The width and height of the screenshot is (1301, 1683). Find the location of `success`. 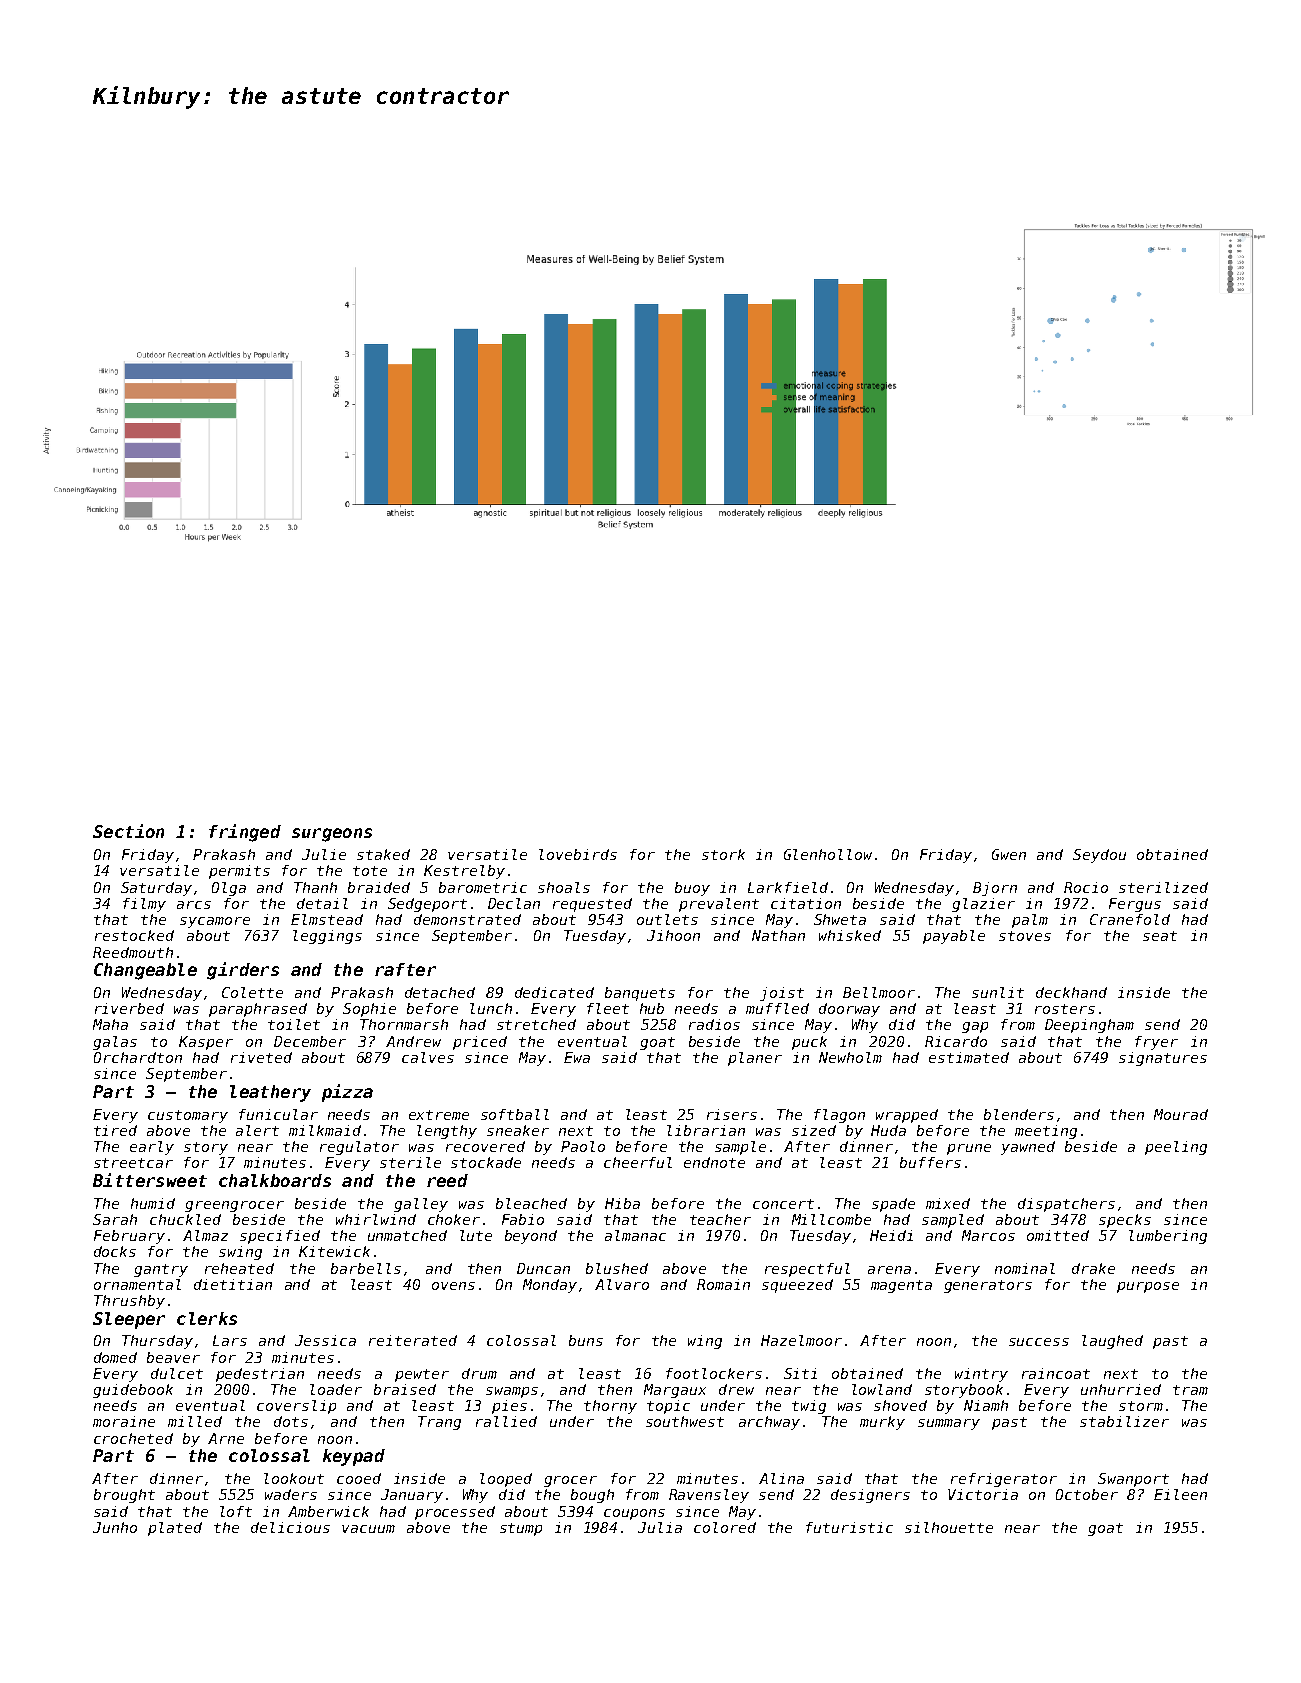

success is located at coordinates (1039, 1342).
